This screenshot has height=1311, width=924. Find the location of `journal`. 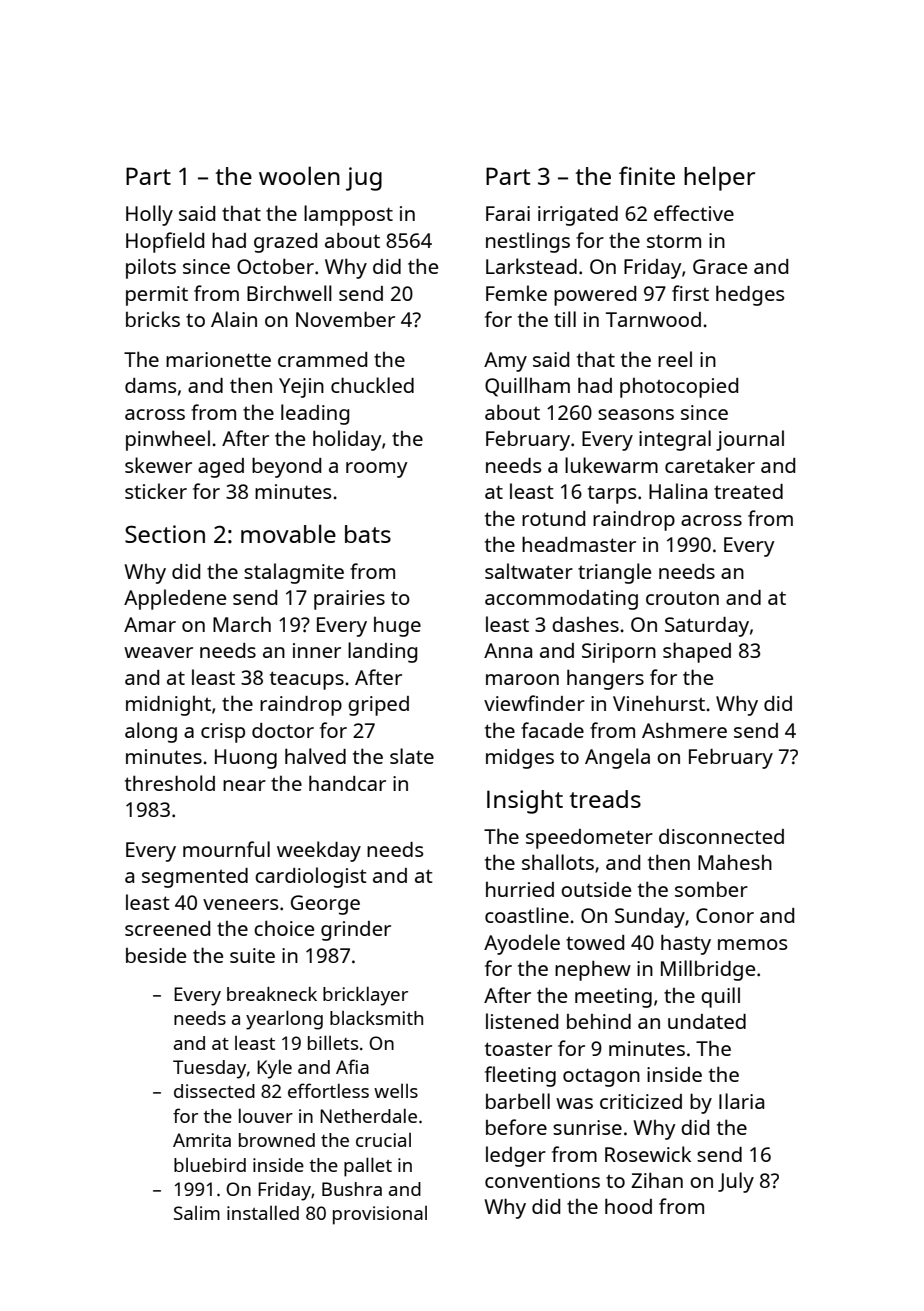

journal is located at coordinates (750, 440).
